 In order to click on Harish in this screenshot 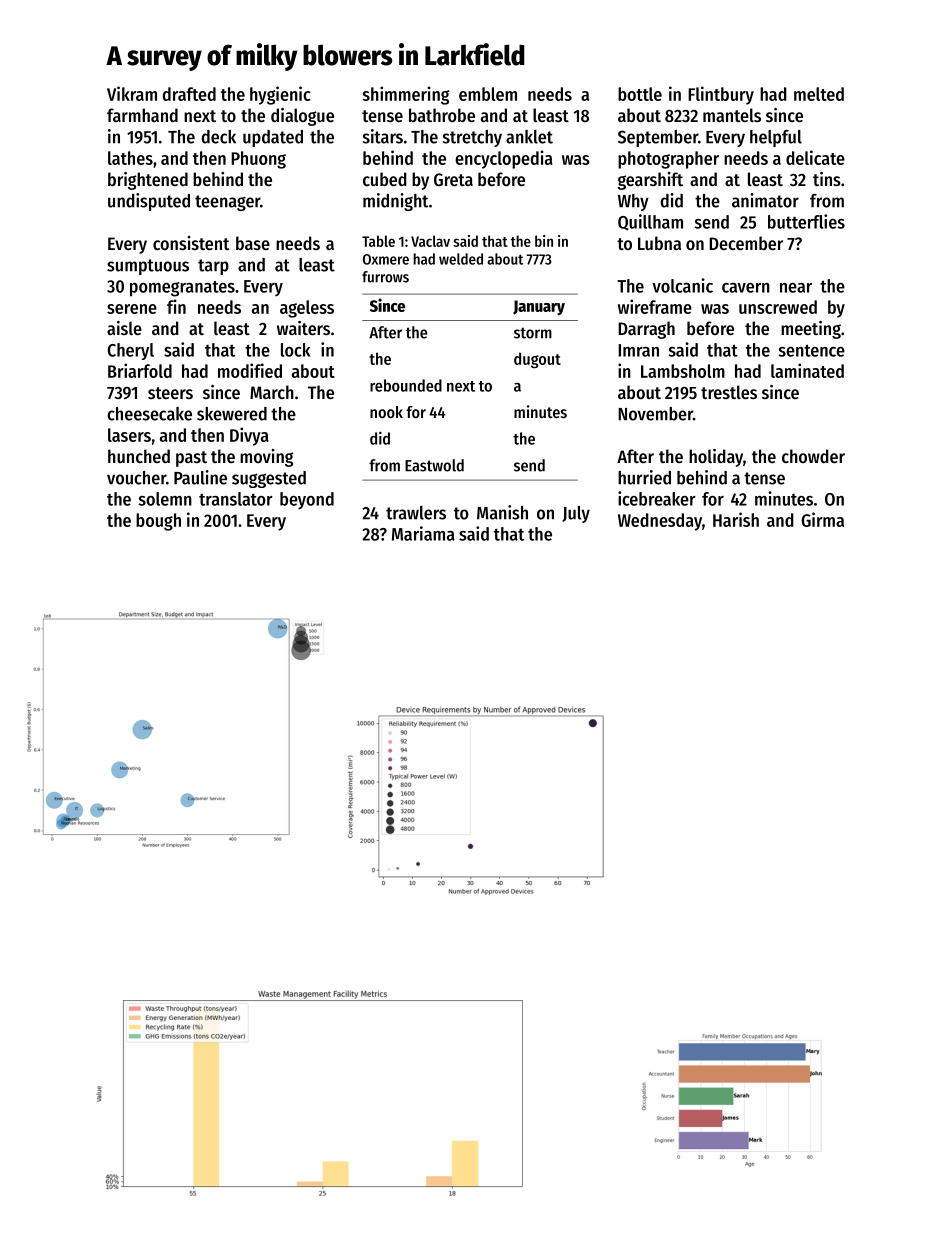, I will do `click(736, 519)`.
